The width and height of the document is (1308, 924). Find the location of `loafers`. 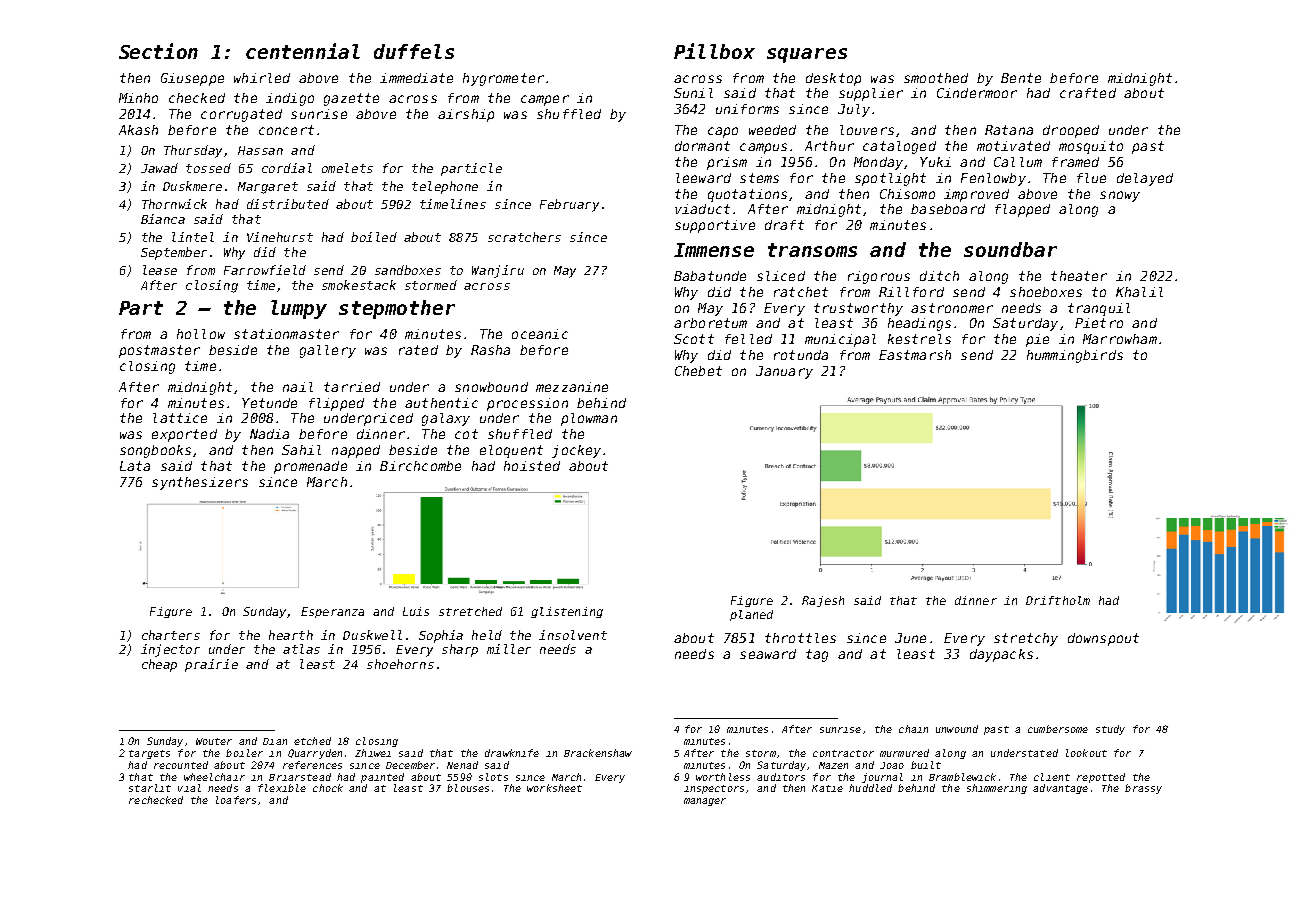

loafers is located at coordinates (236, 800).
